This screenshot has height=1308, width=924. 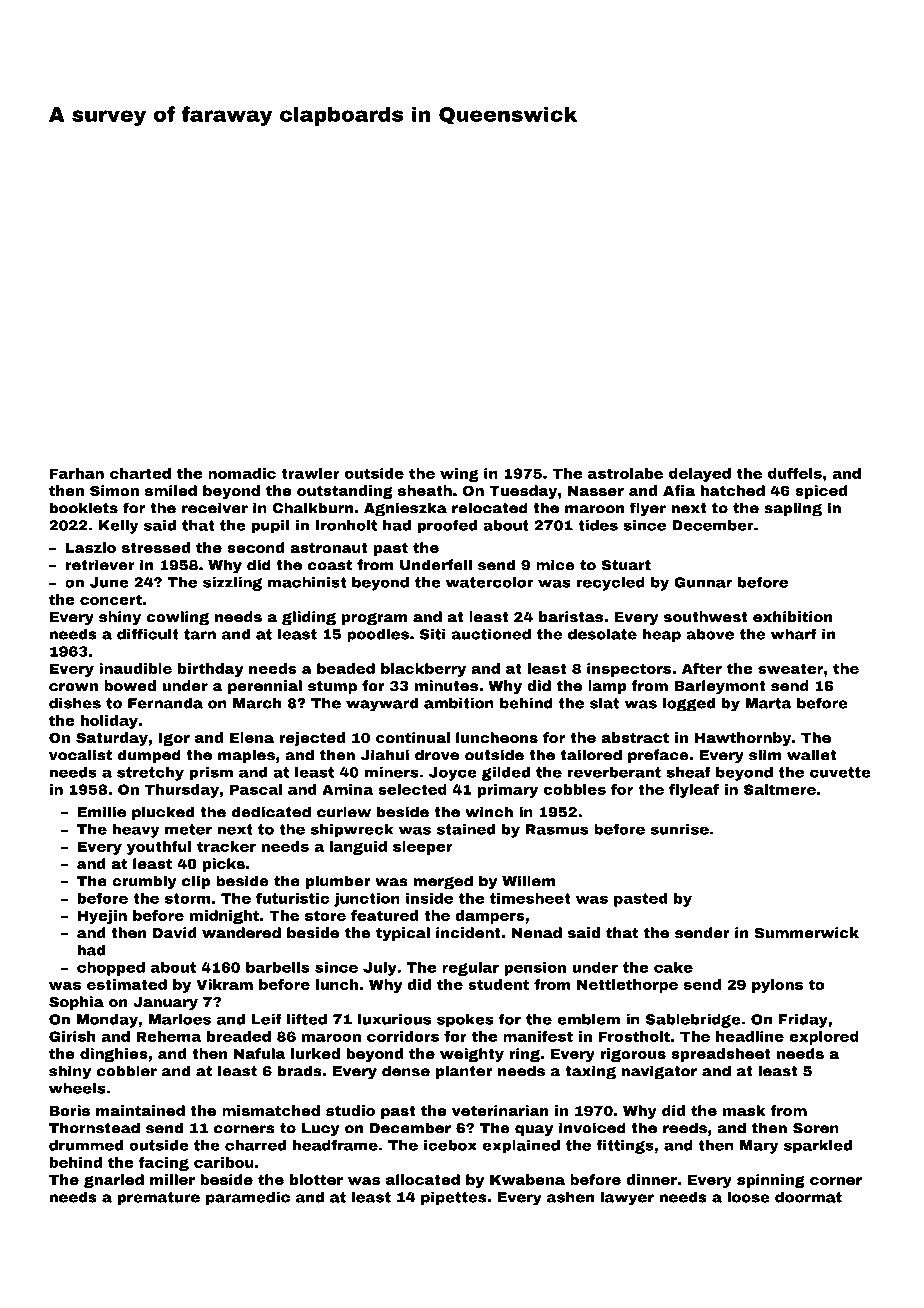 I want to click on wing, so click(x=459, y=475).
